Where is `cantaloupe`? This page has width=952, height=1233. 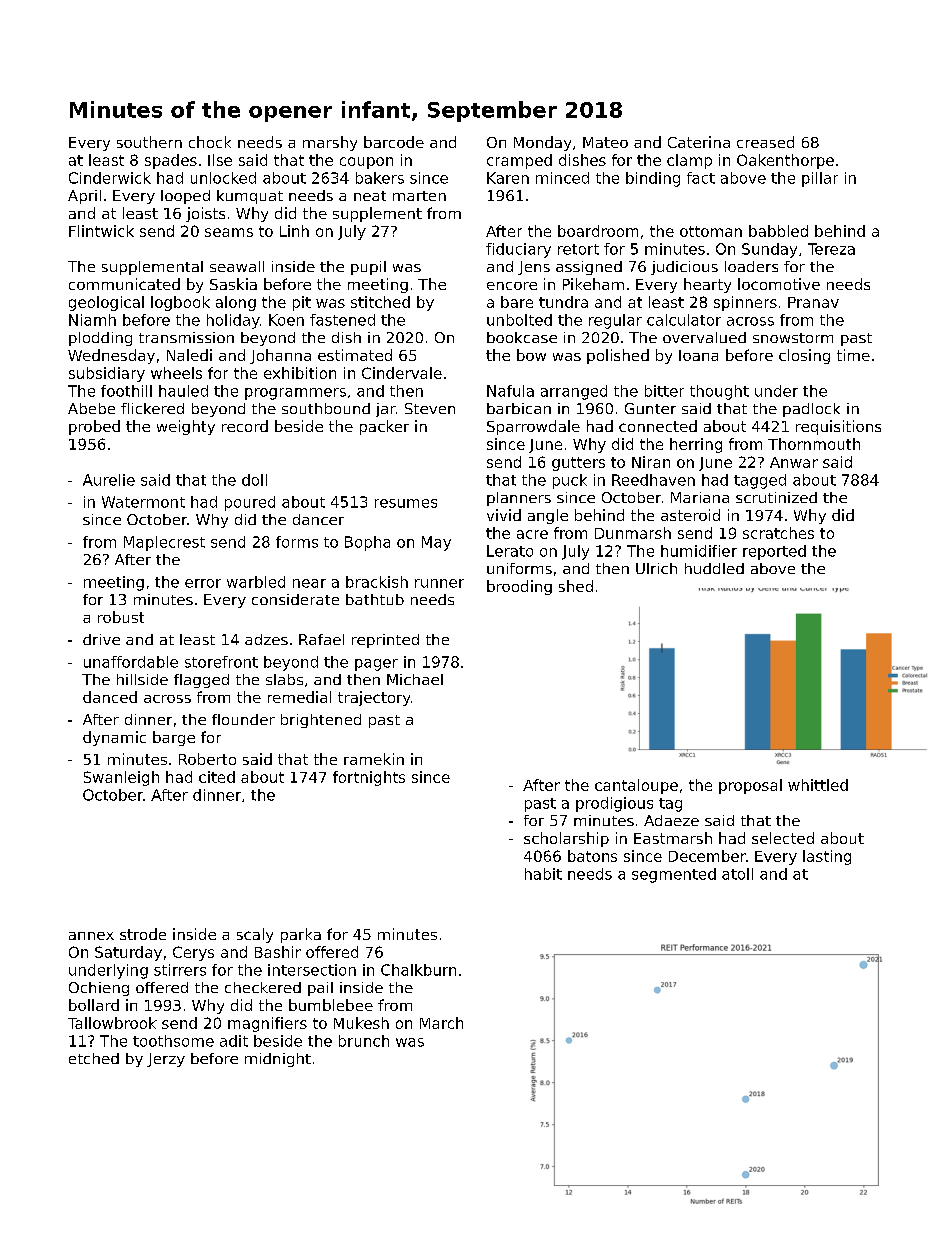
cantaloupe is located at coordinates (636, 786).
